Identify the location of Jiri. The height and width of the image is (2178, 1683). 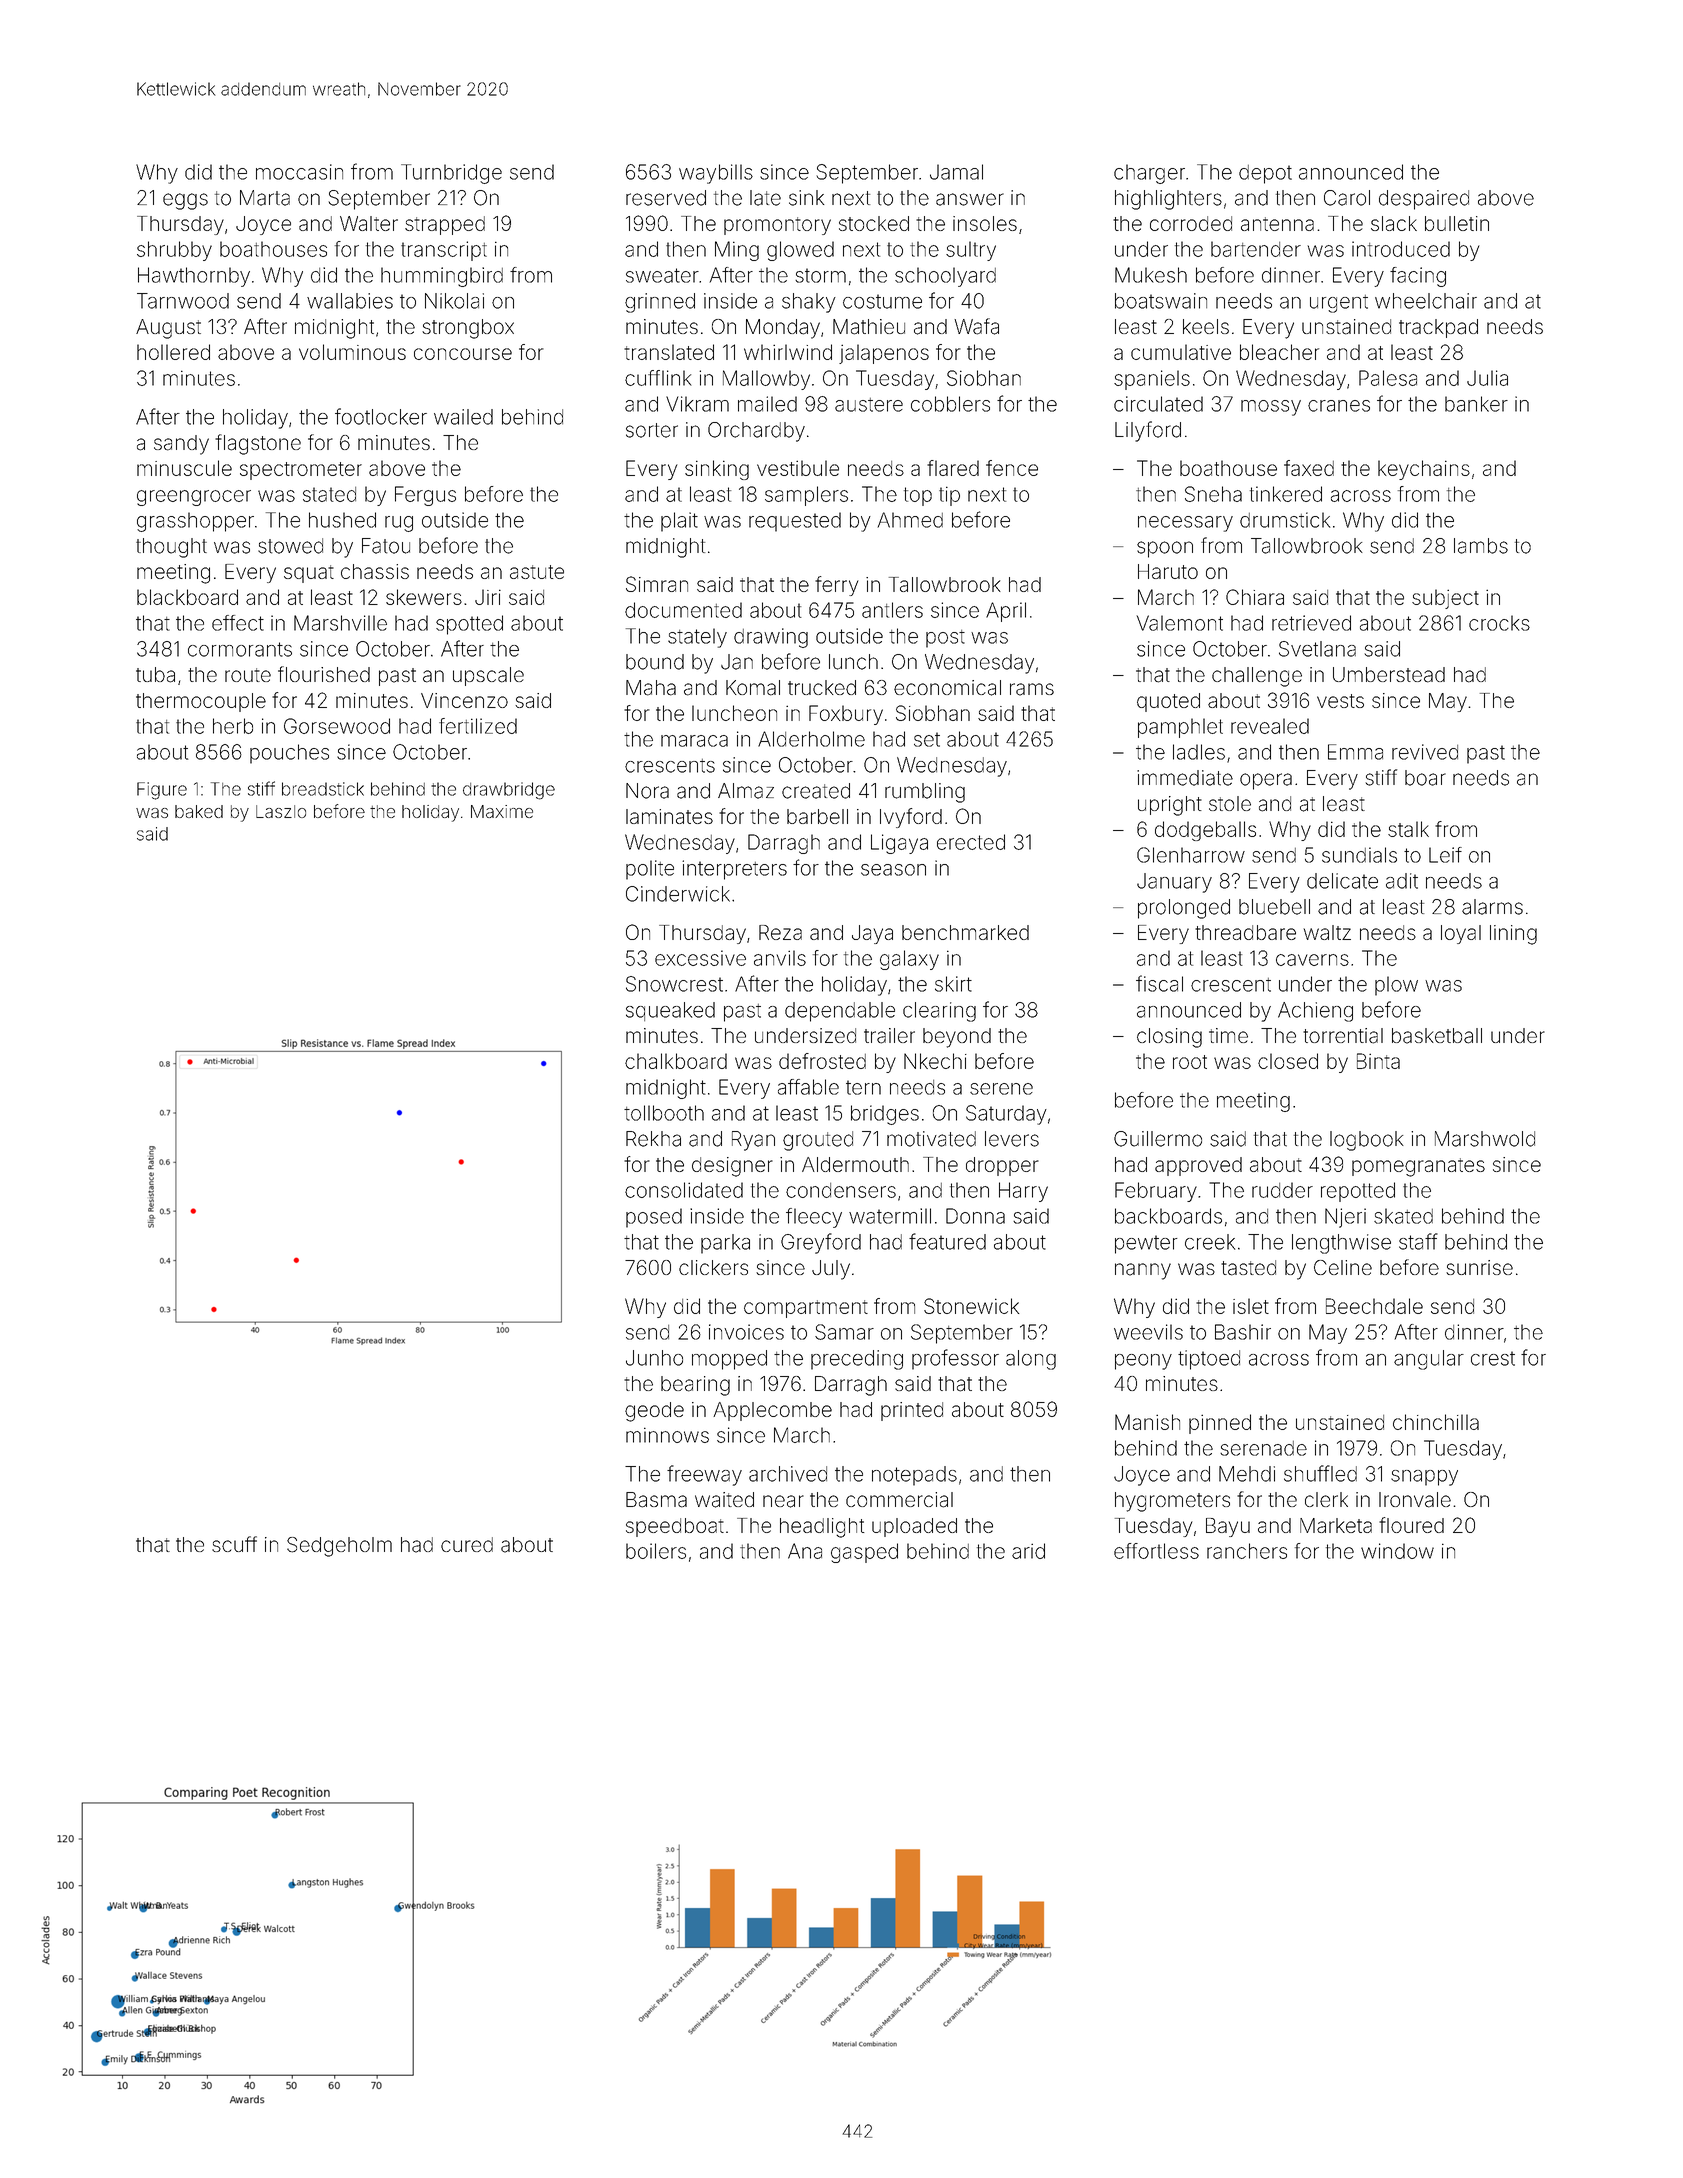
(488, 597).
